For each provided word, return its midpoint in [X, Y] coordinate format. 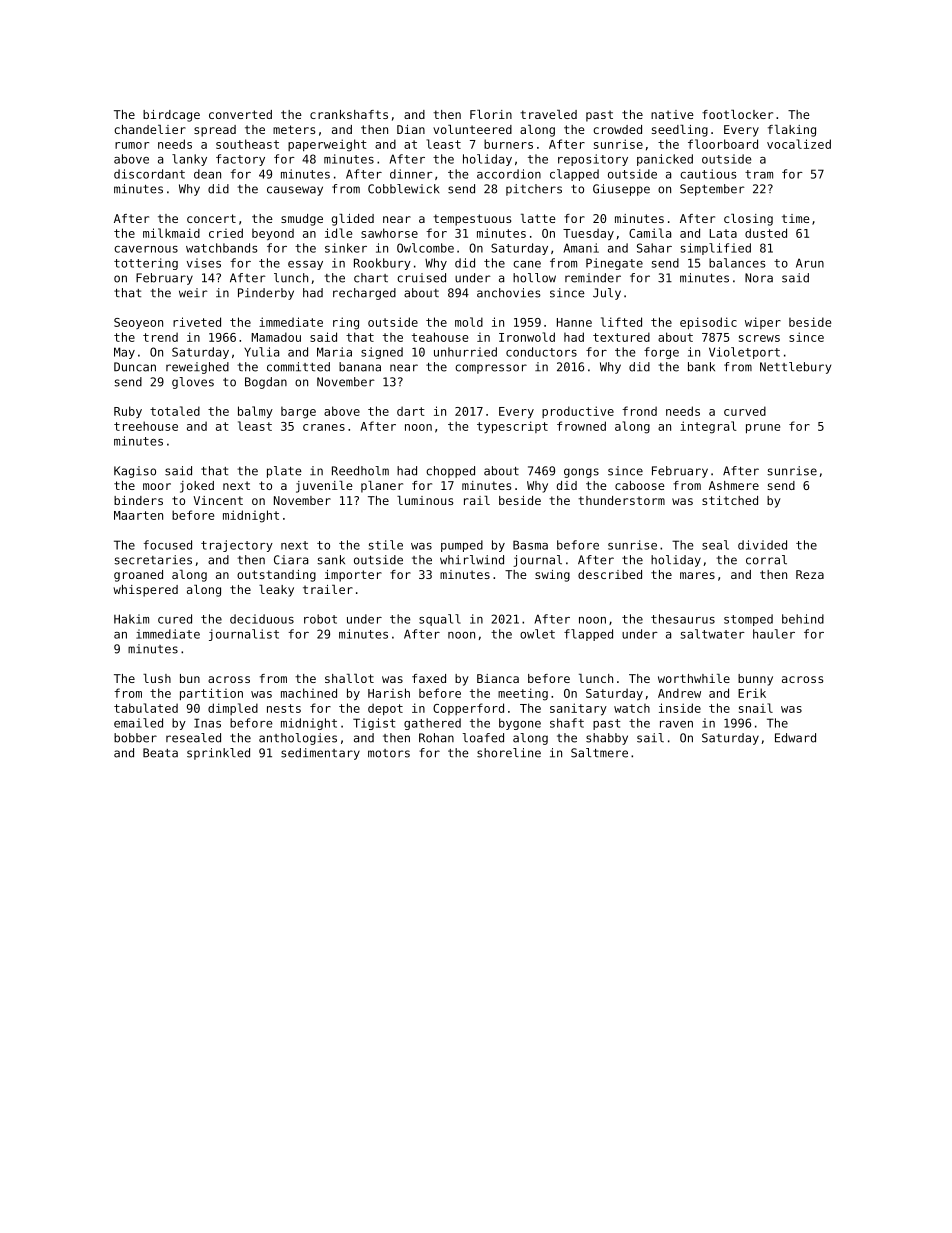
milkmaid [171, 233]
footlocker [737, 114]
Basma [530, 545]
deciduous [262, 619]
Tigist [374, 724]
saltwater [713, 634]
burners [508, 144]
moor [157, 486]
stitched [730, 500]
